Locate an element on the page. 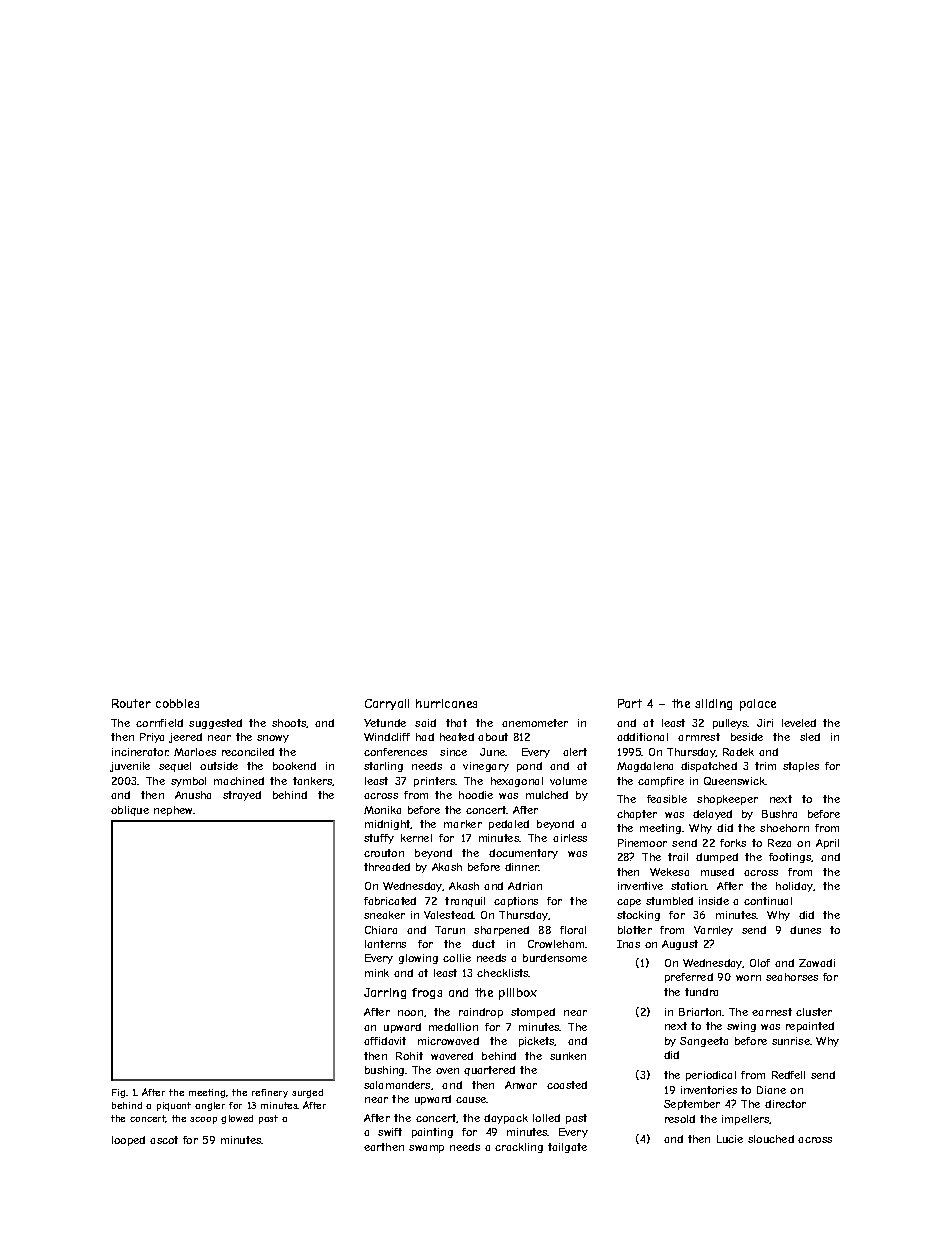 Image resolution: width=952 pixels, height=1233 pixels. impellers is located at coordinates (746, 1120).
